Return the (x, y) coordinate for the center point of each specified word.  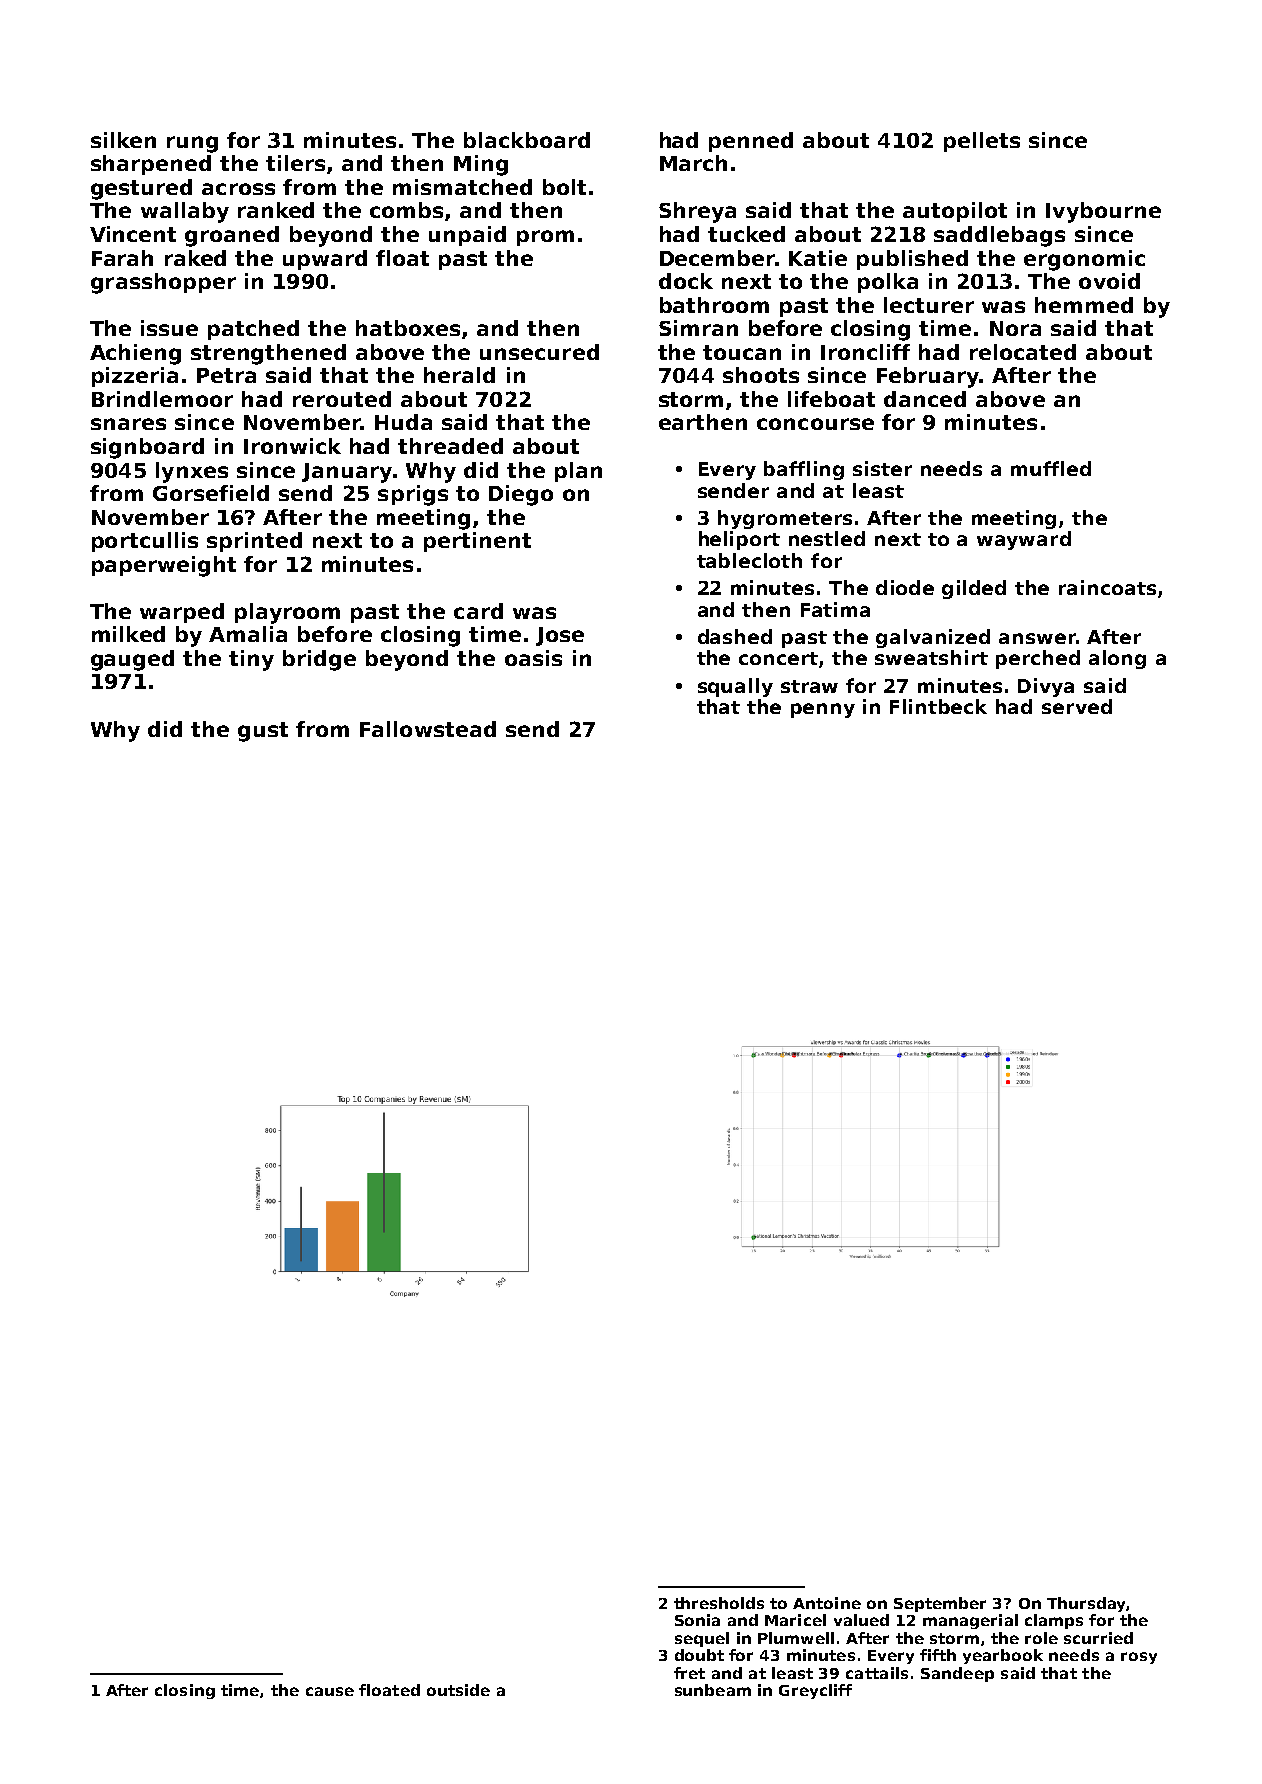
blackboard (527, 140)
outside (458, 1690)
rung (192, 144)
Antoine (827, 1603)
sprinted (254, 542)
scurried (1098, 1638)
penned (751, 142)
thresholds (719, 1603)
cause (330, 1691)
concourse (815, 424)
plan (578, 472)
